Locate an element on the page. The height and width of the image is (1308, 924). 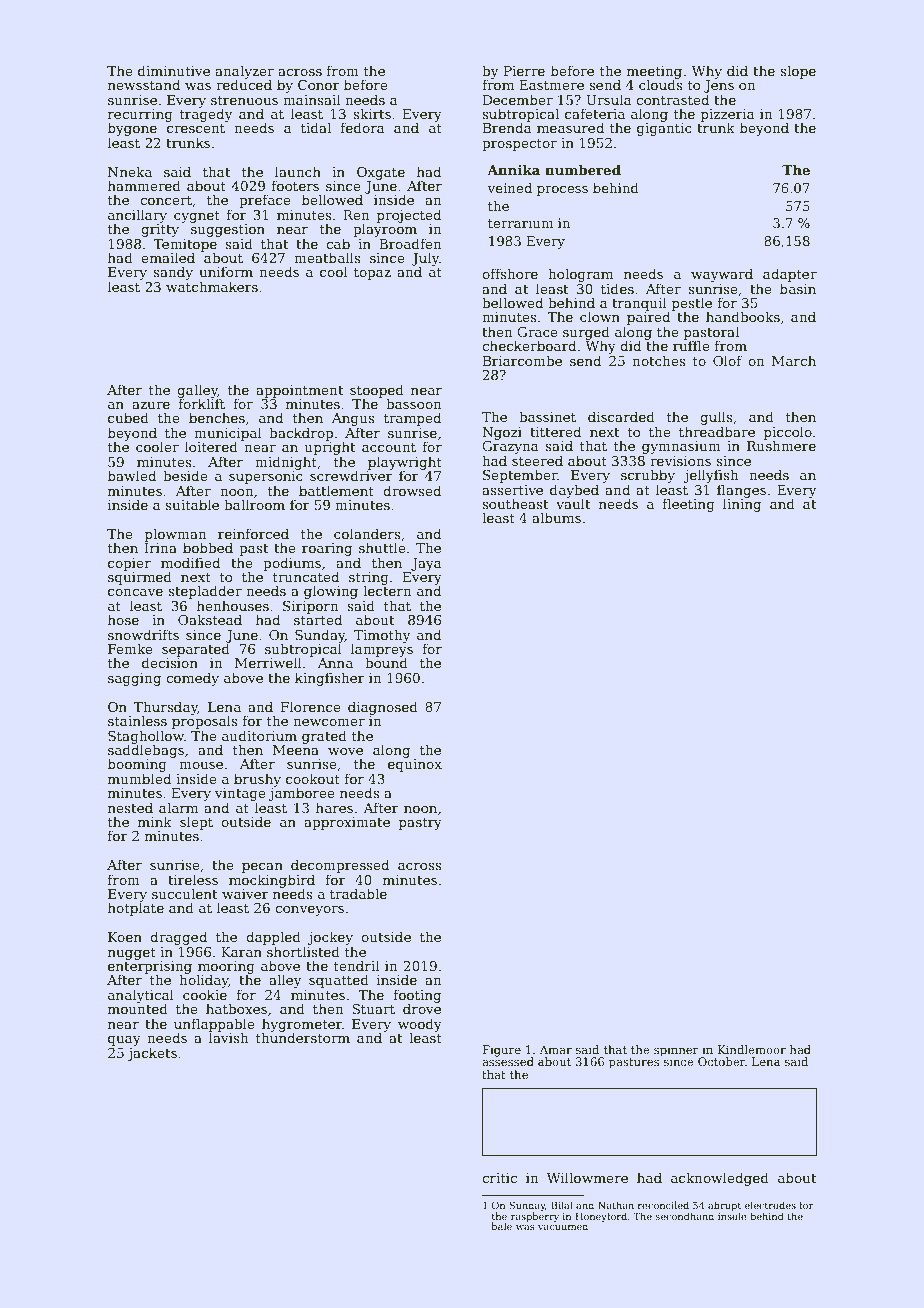
clouds is located at coordinates (661, 84).
